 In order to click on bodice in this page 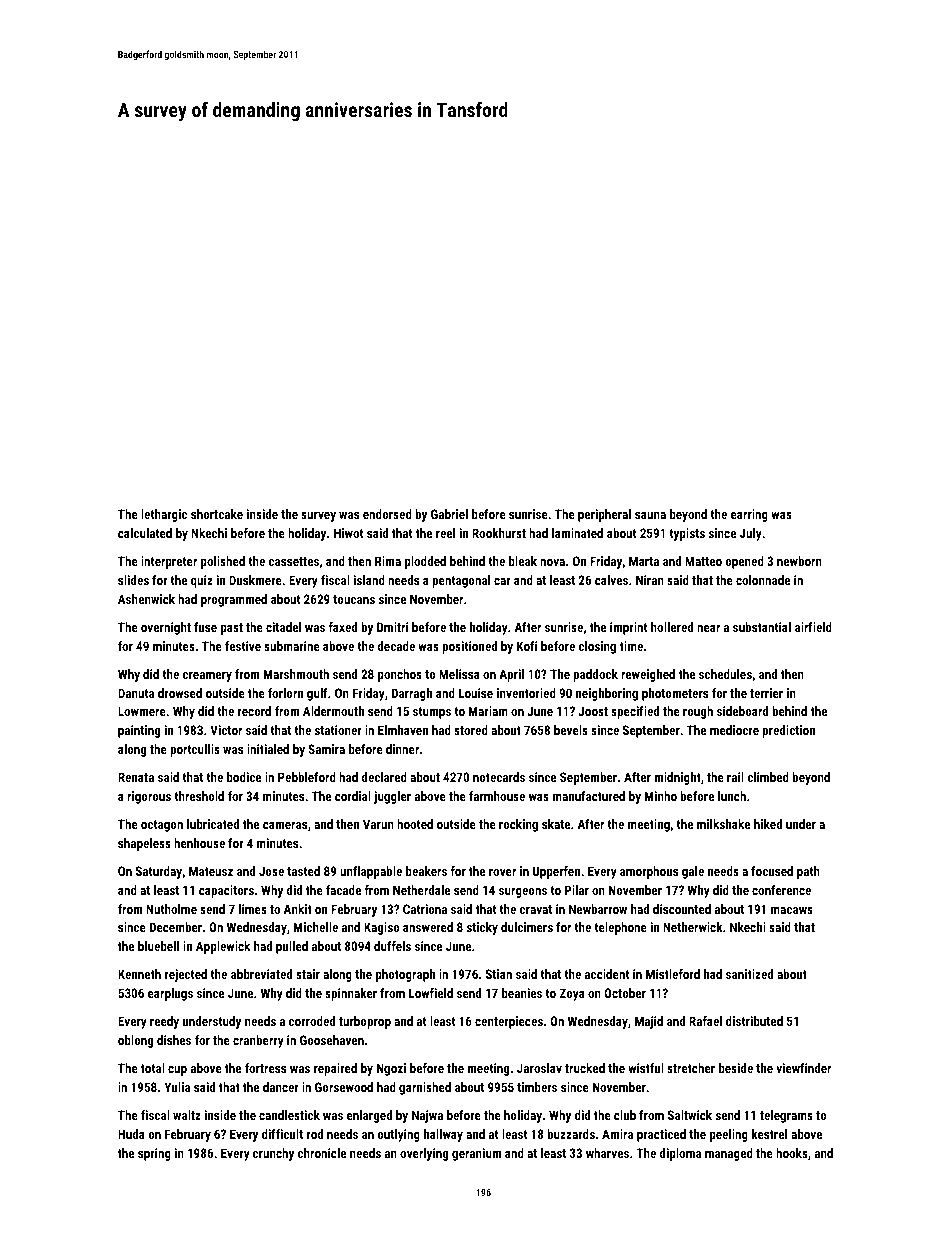, I will do `click(244, 777)`.
